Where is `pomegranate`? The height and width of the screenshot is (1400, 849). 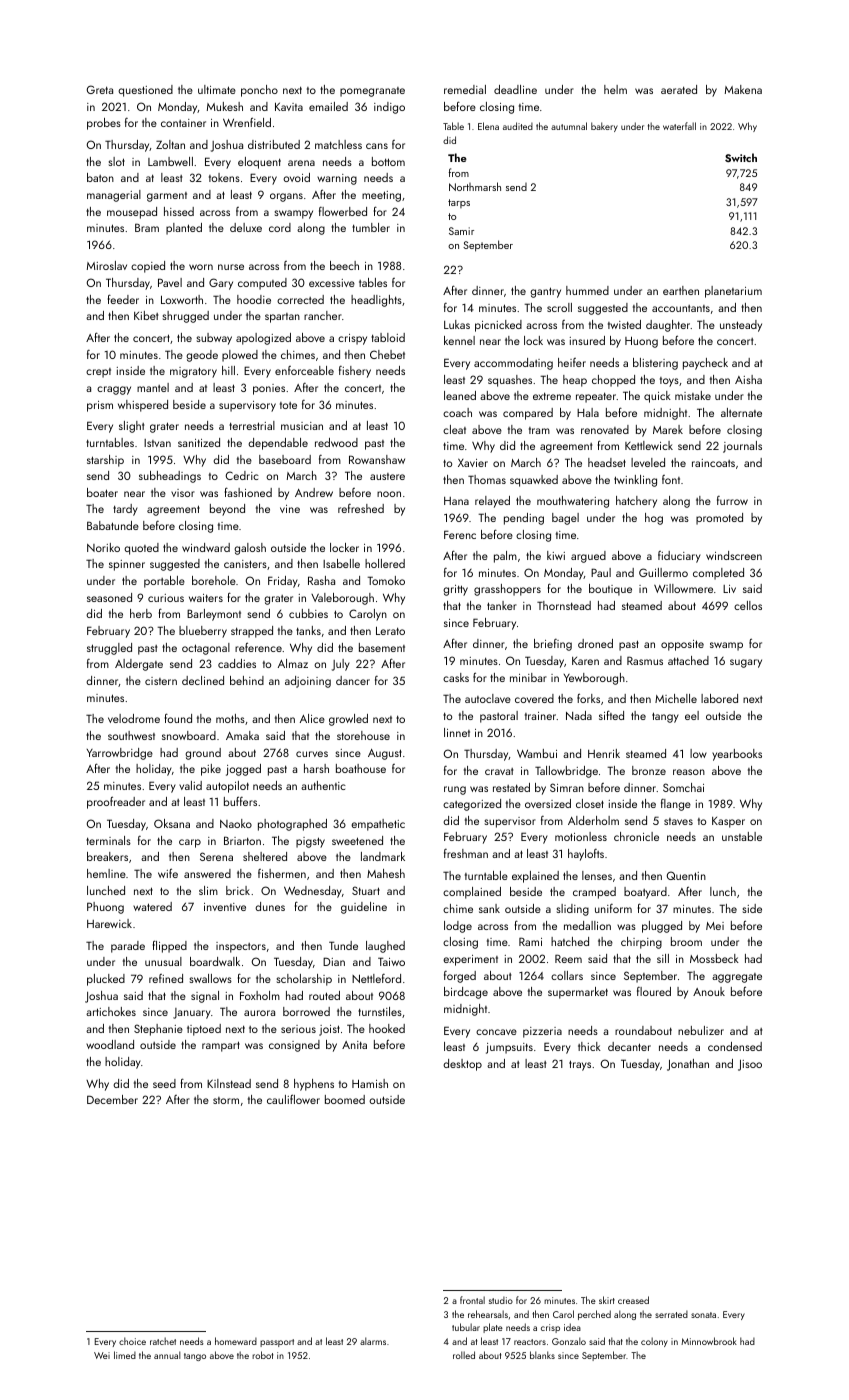
pomegranate is located at coordinates (372, 92).
